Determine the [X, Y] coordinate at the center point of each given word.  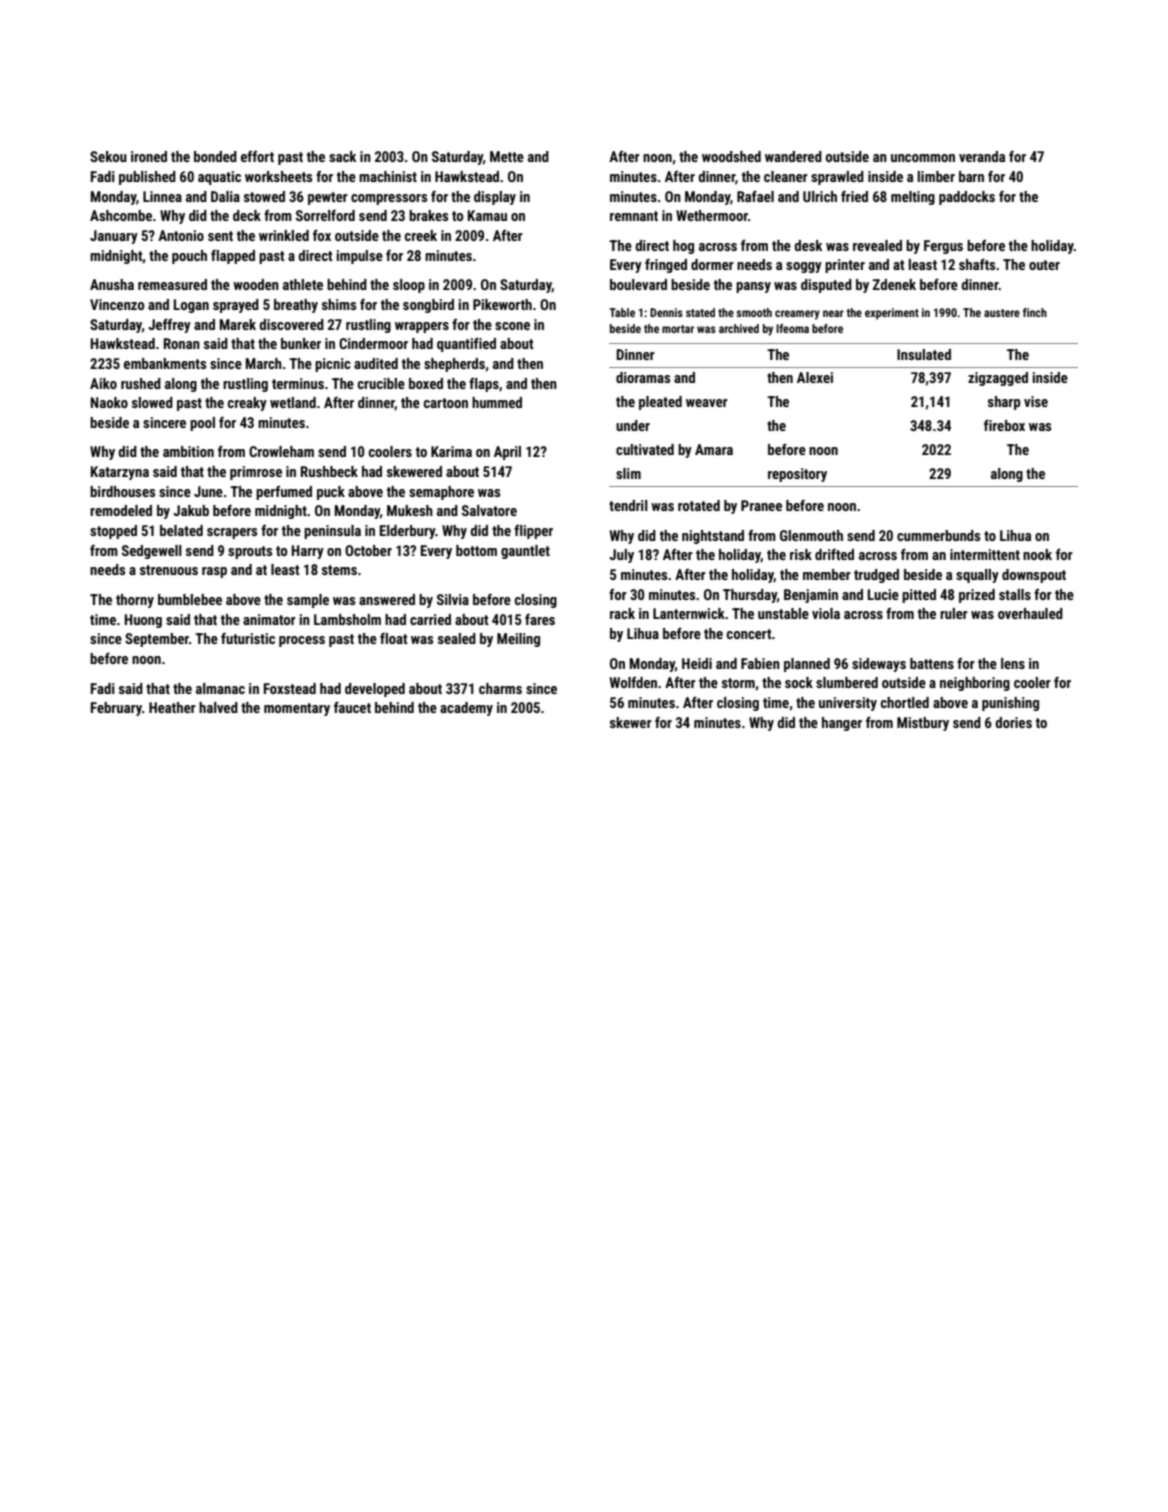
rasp [214, 572]
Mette [507, 156]
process [302, 641]
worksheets [278, 176]
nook [1037, 554]
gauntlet [525, 552]
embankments [165, 363]
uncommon [923, 158]
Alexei [815, 377]
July [621, 556]
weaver [707, 403]
